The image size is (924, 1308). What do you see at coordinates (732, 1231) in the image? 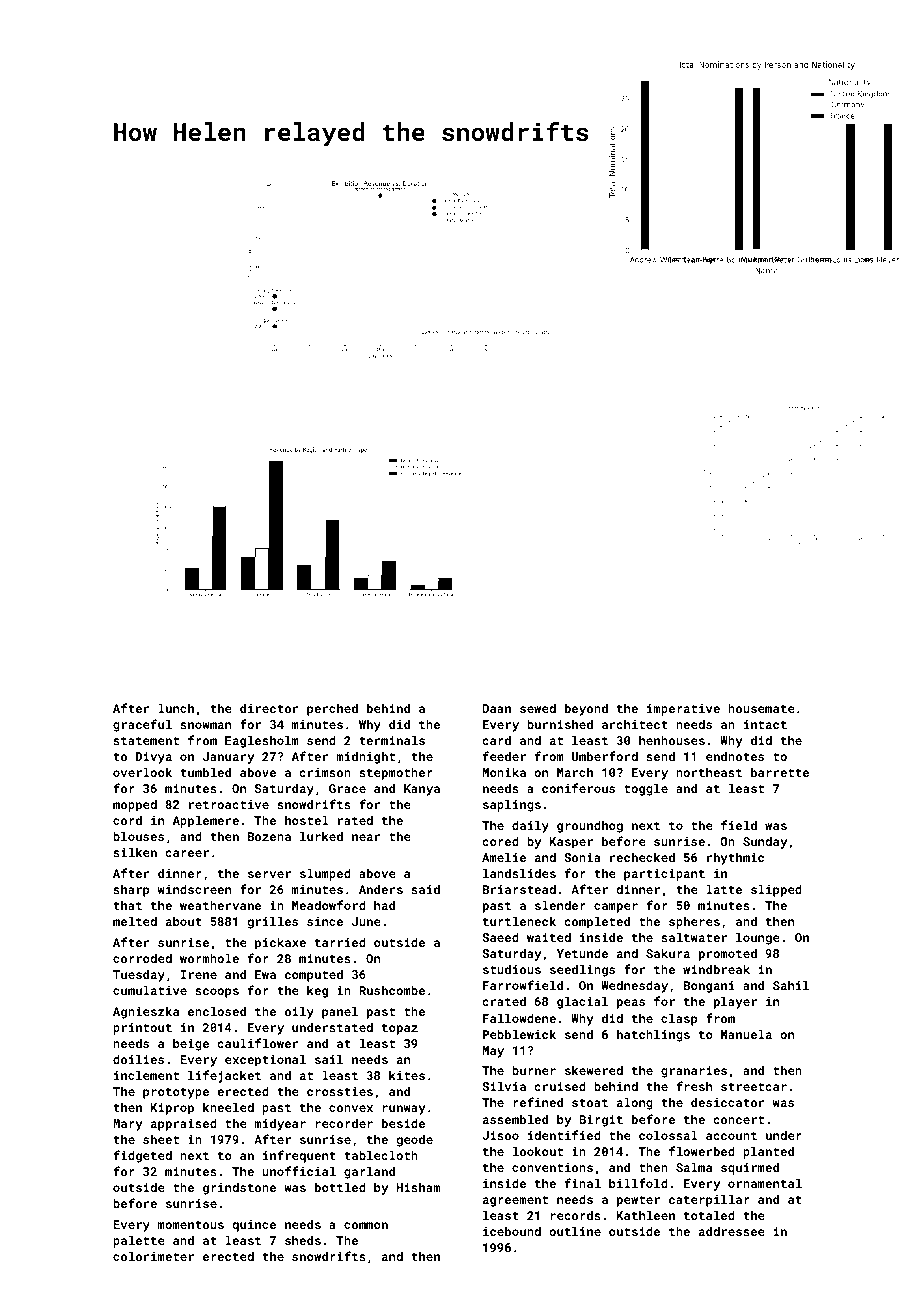
I see `addressee` at bounding box center [732, 1231].
